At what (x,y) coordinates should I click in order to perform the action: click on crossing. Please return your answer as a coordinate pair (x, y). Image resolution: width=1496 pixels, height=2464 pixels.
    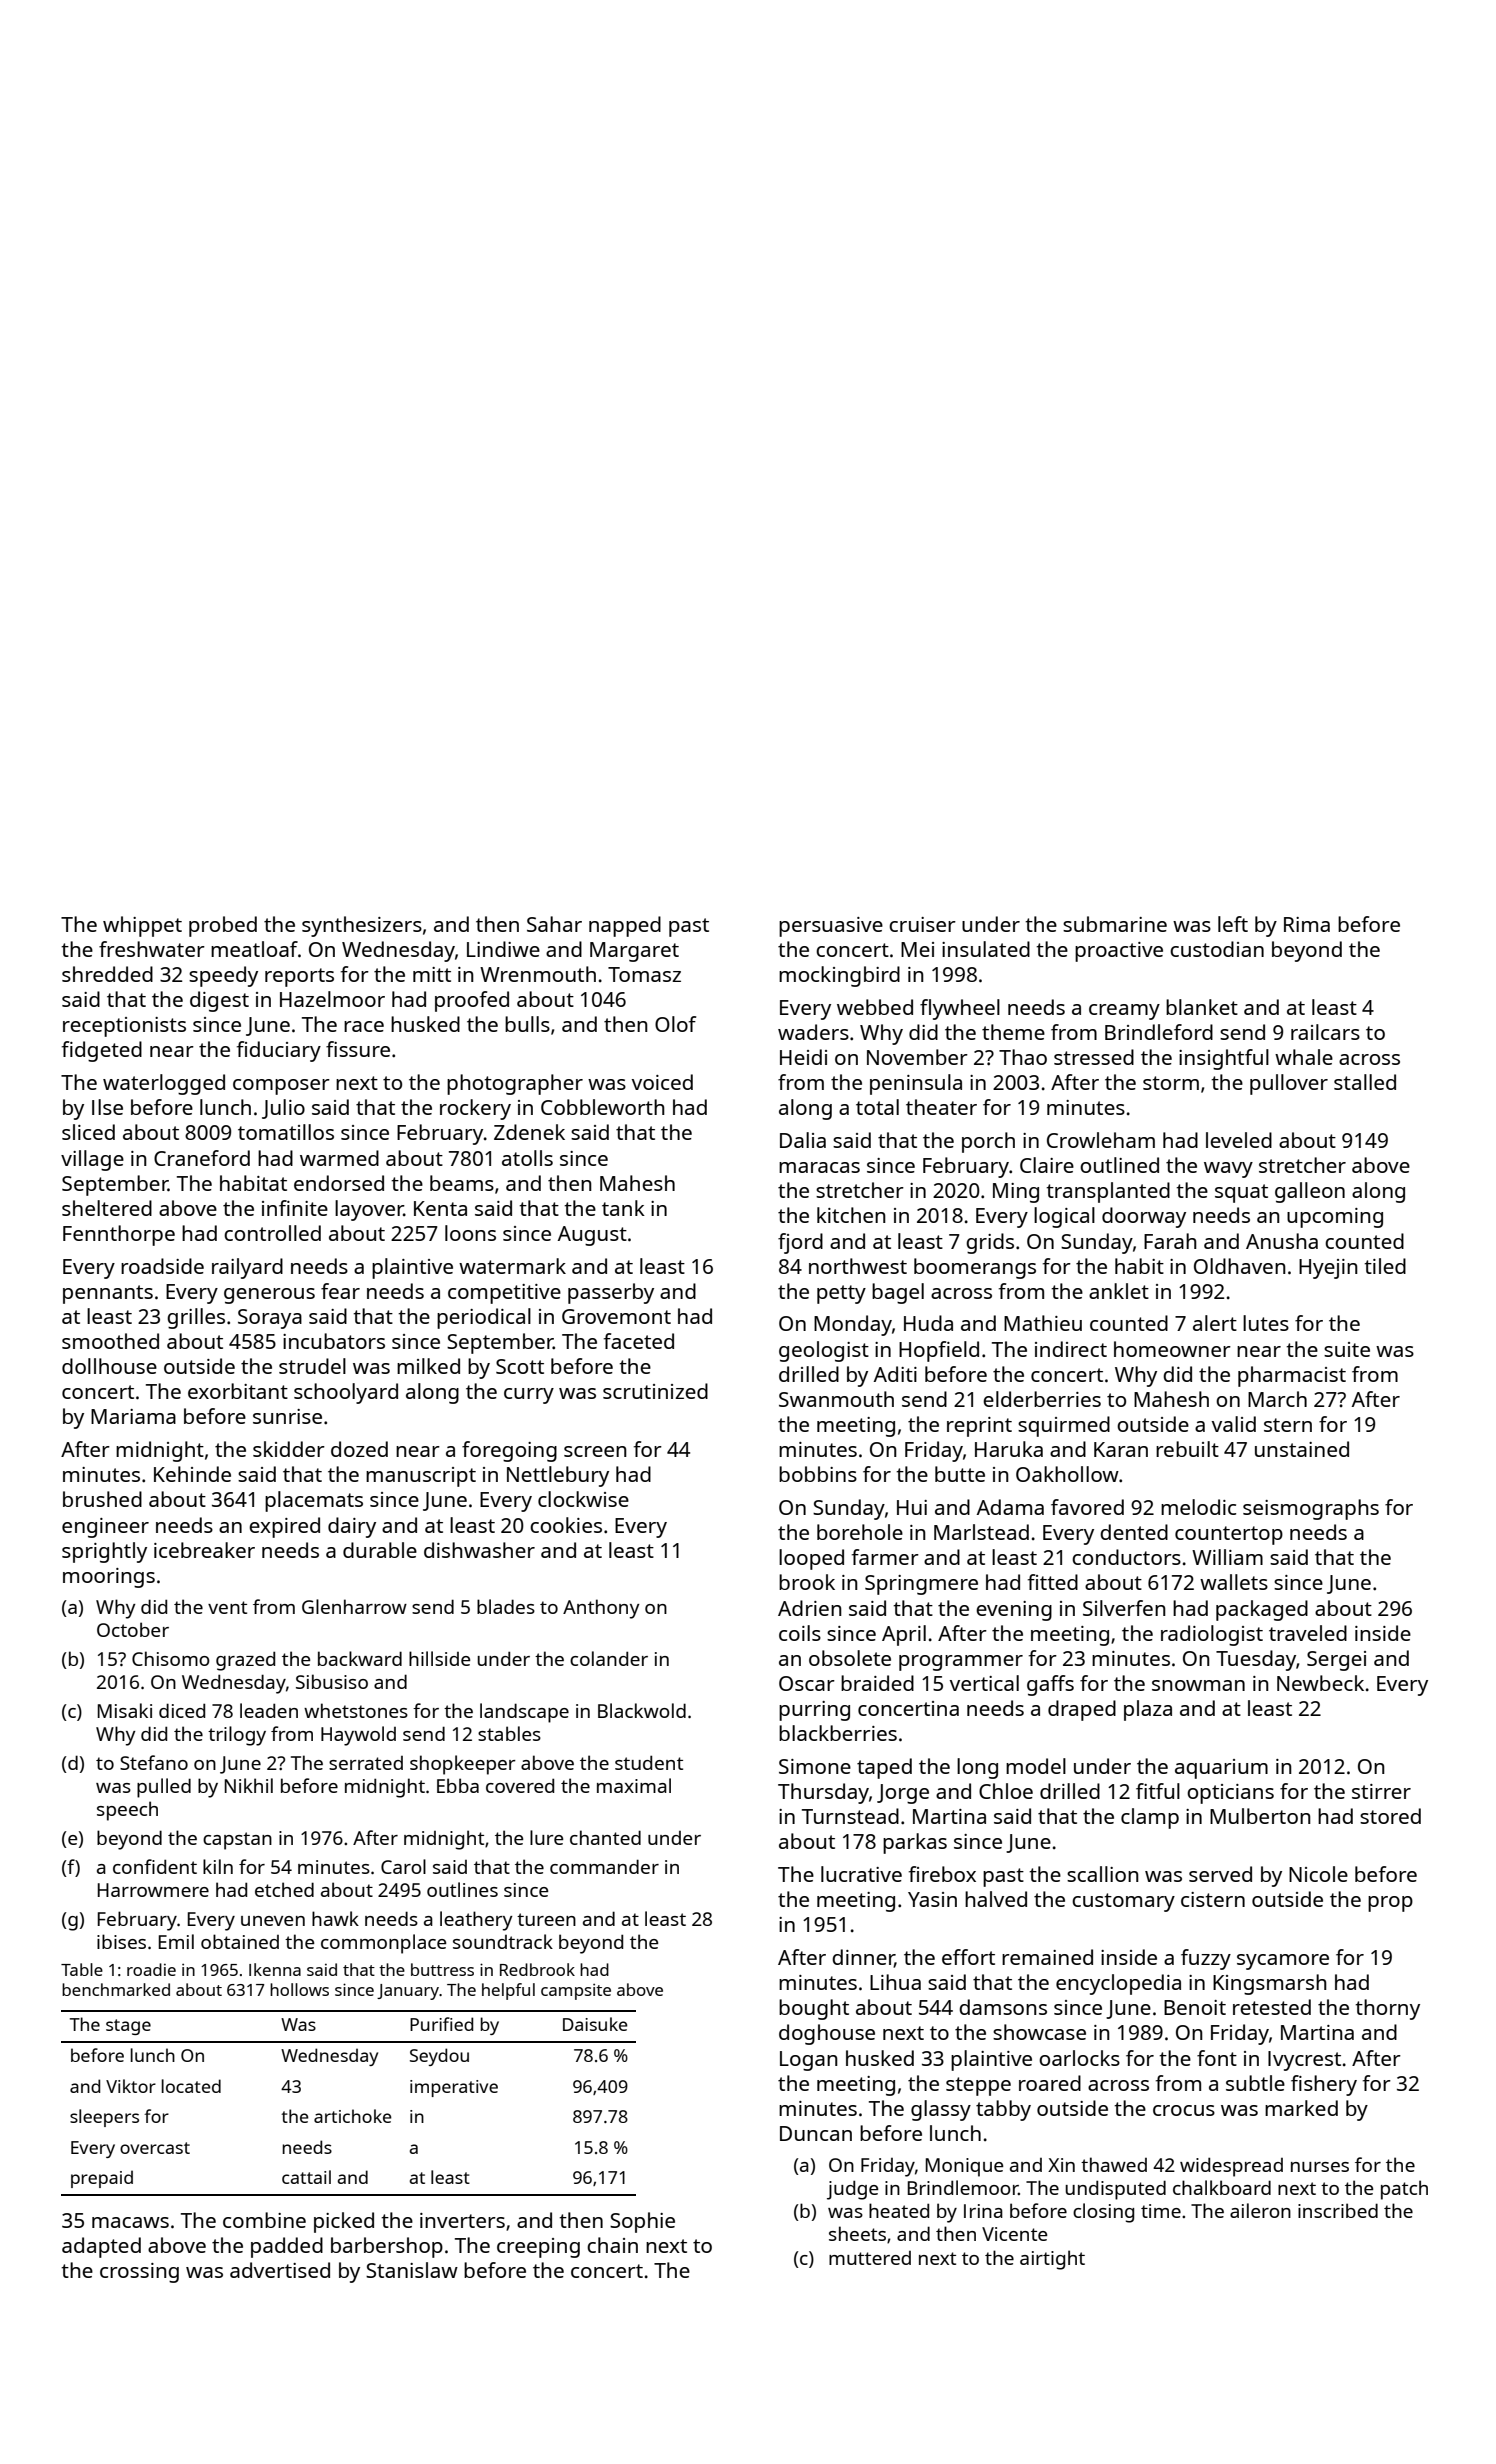
    Looking at the image, I should click on (139, 2273).
